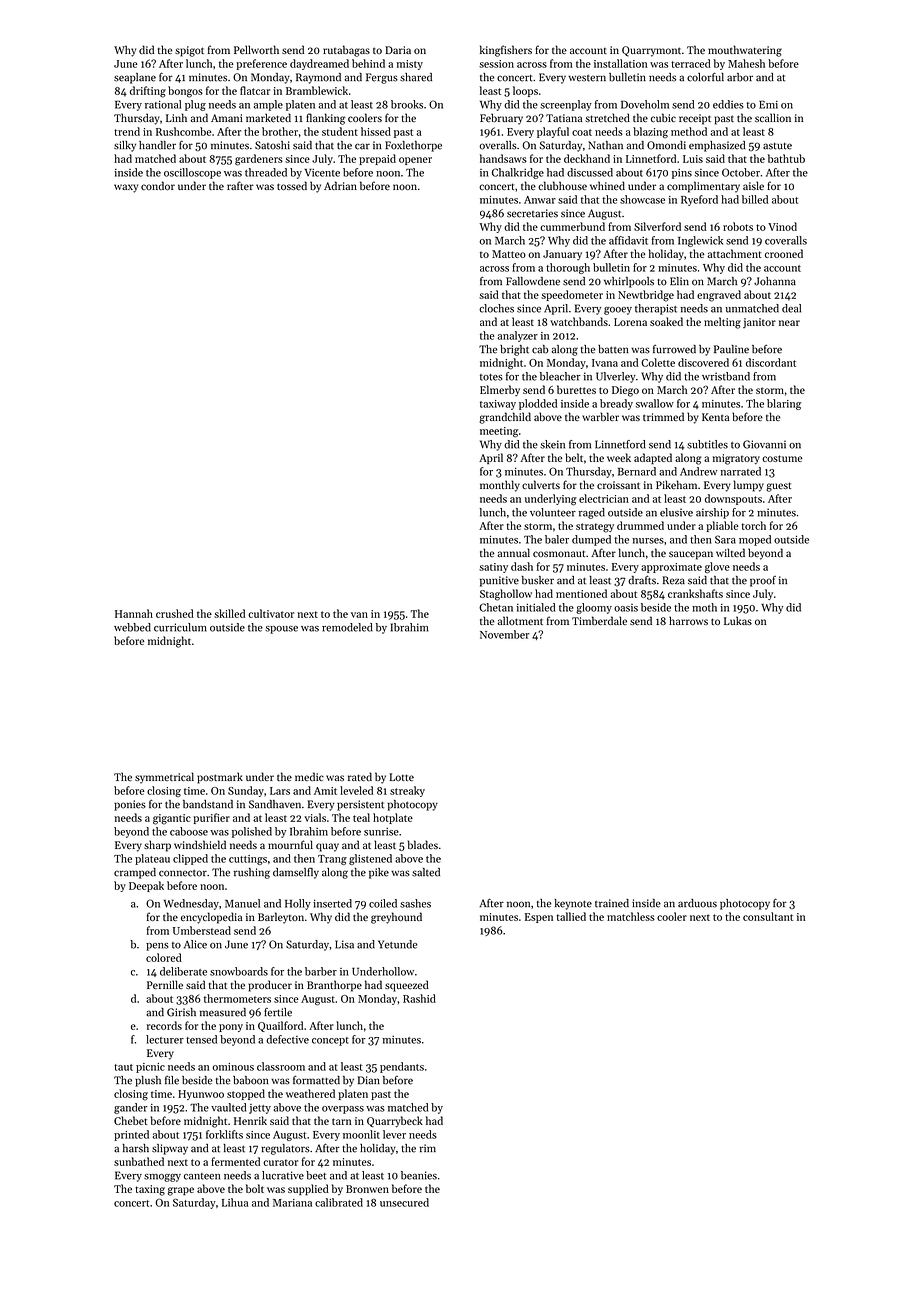  I want to click on Chetan, so click(496, 607).
